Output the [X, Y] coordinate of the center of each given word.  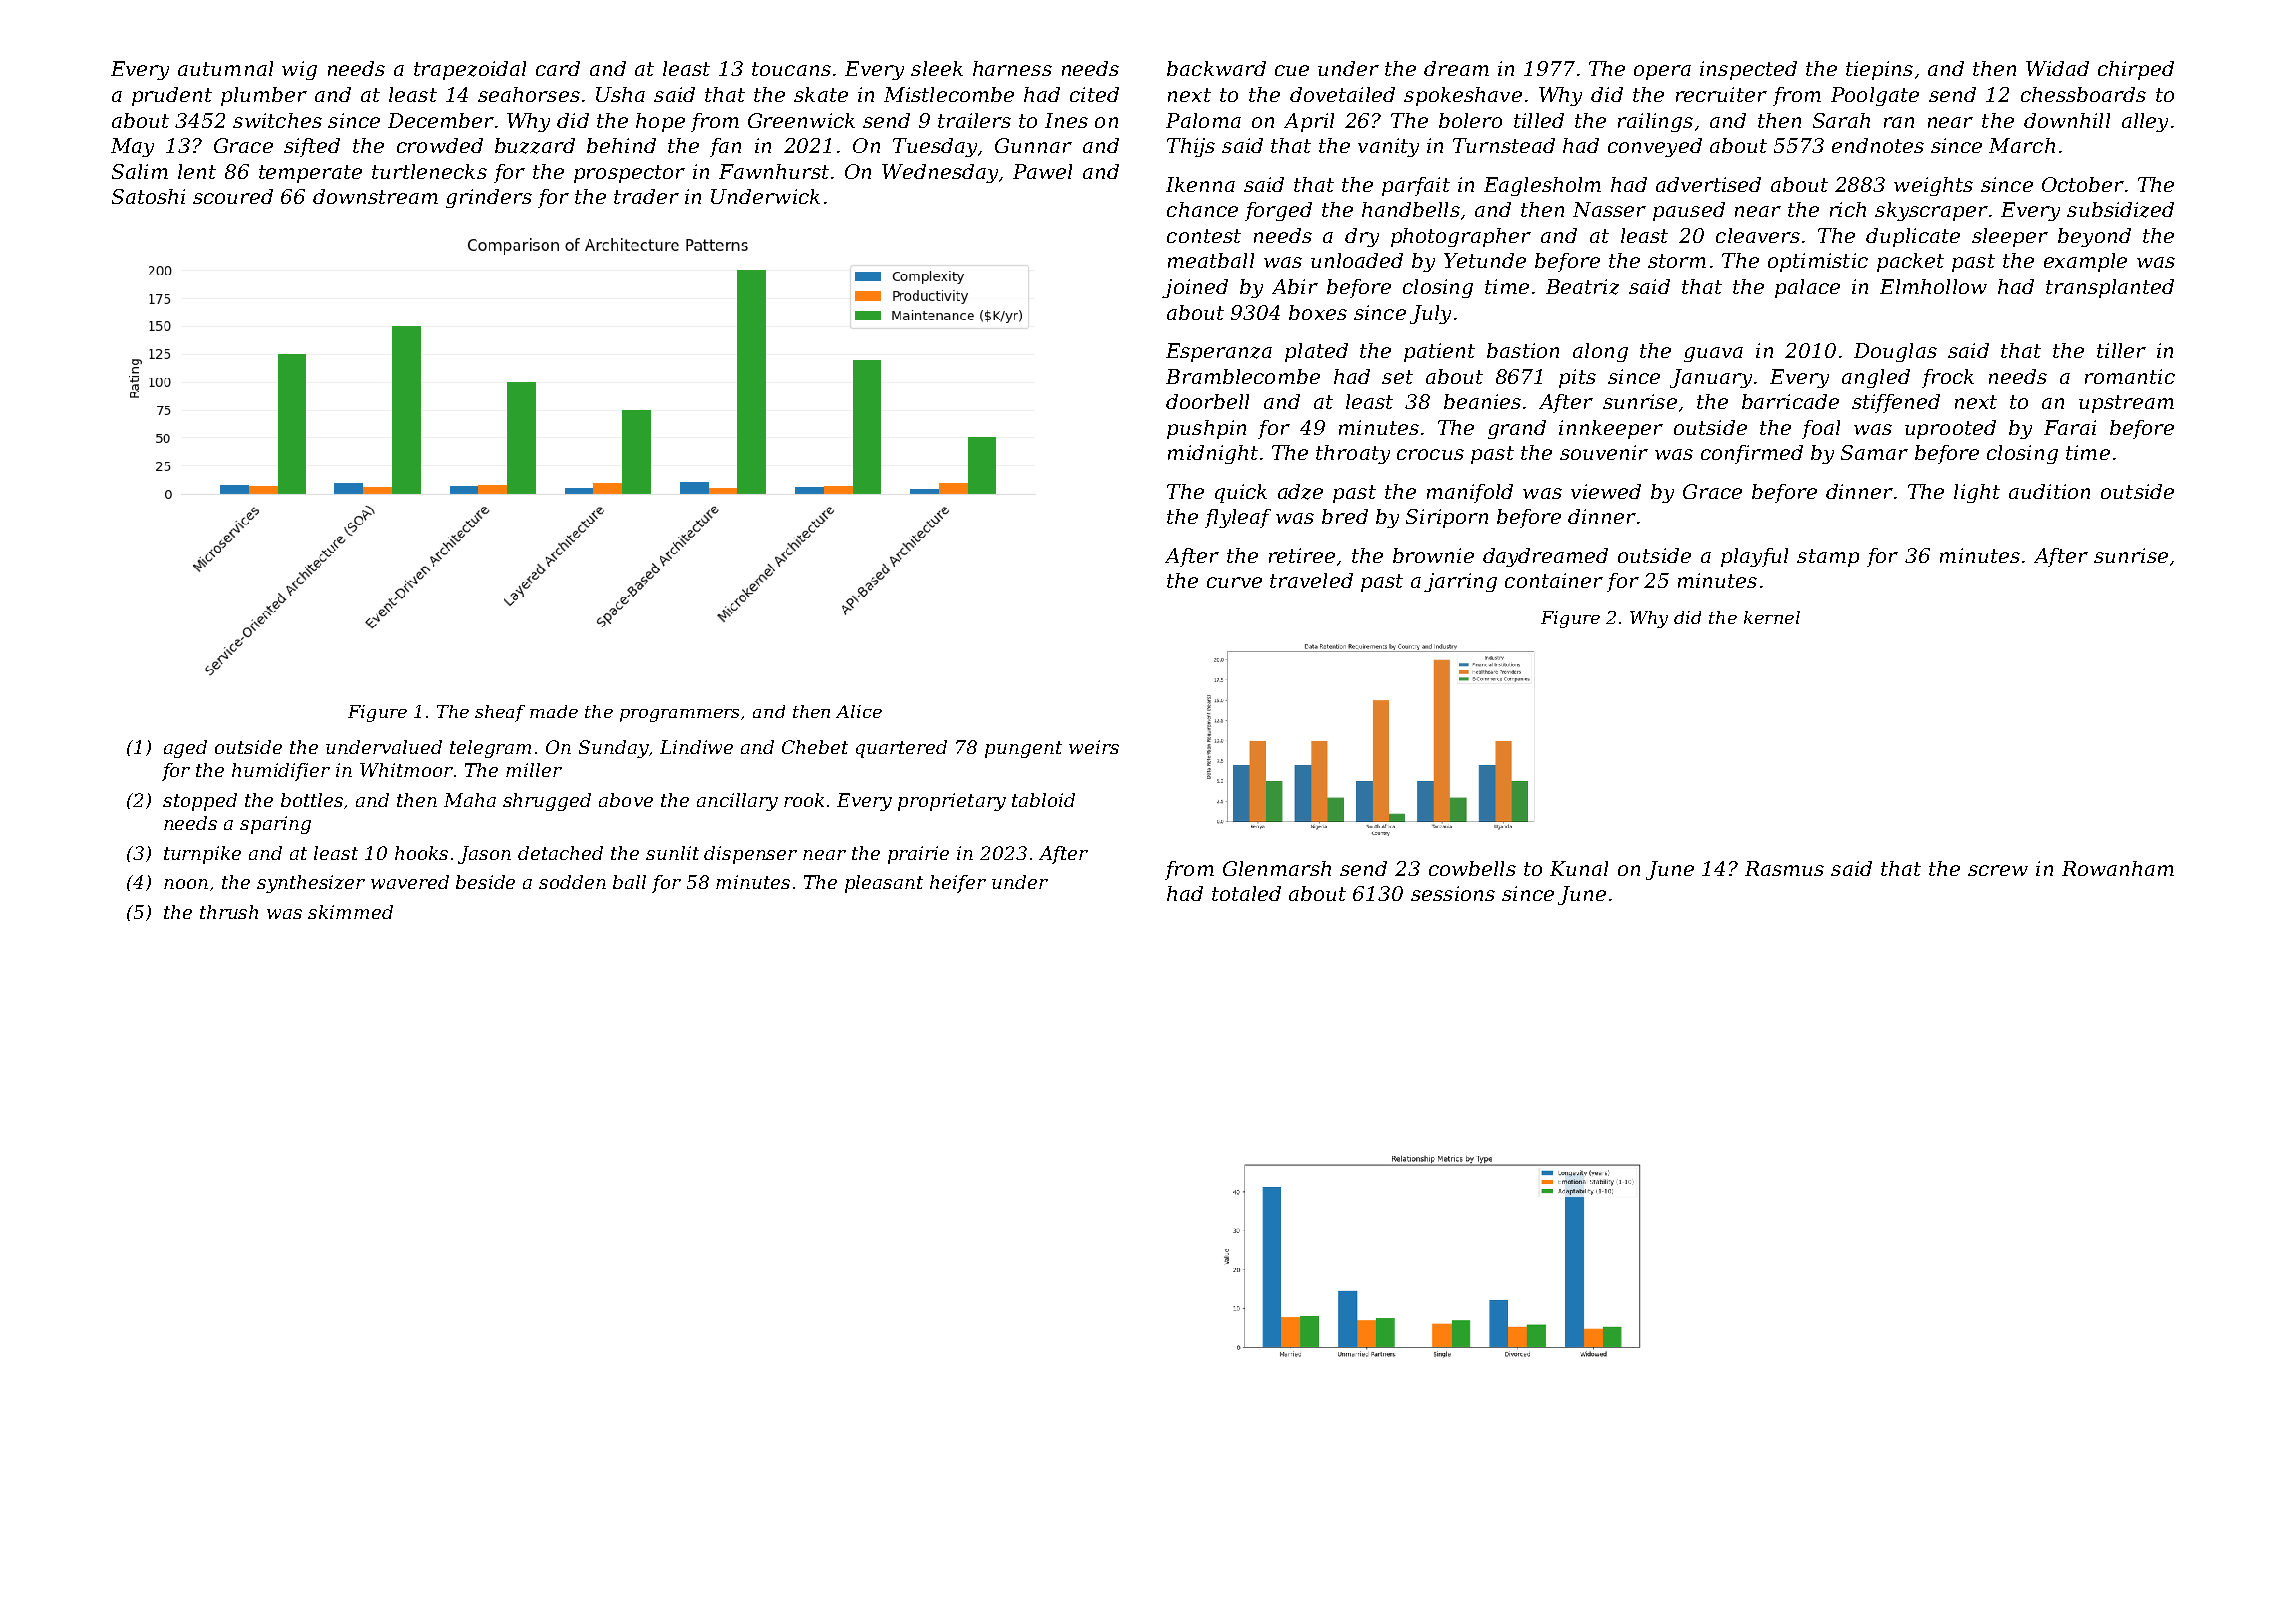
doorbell [1207, 401]
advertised [1708, 184]
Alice [859, 711]
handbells [1411, 209]
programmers [679, 715]
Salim [140, 171]
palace [1807, 288]
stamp [1828, 558]
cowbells [1472, 868]
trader [646, 196]
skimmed [350, 912]
